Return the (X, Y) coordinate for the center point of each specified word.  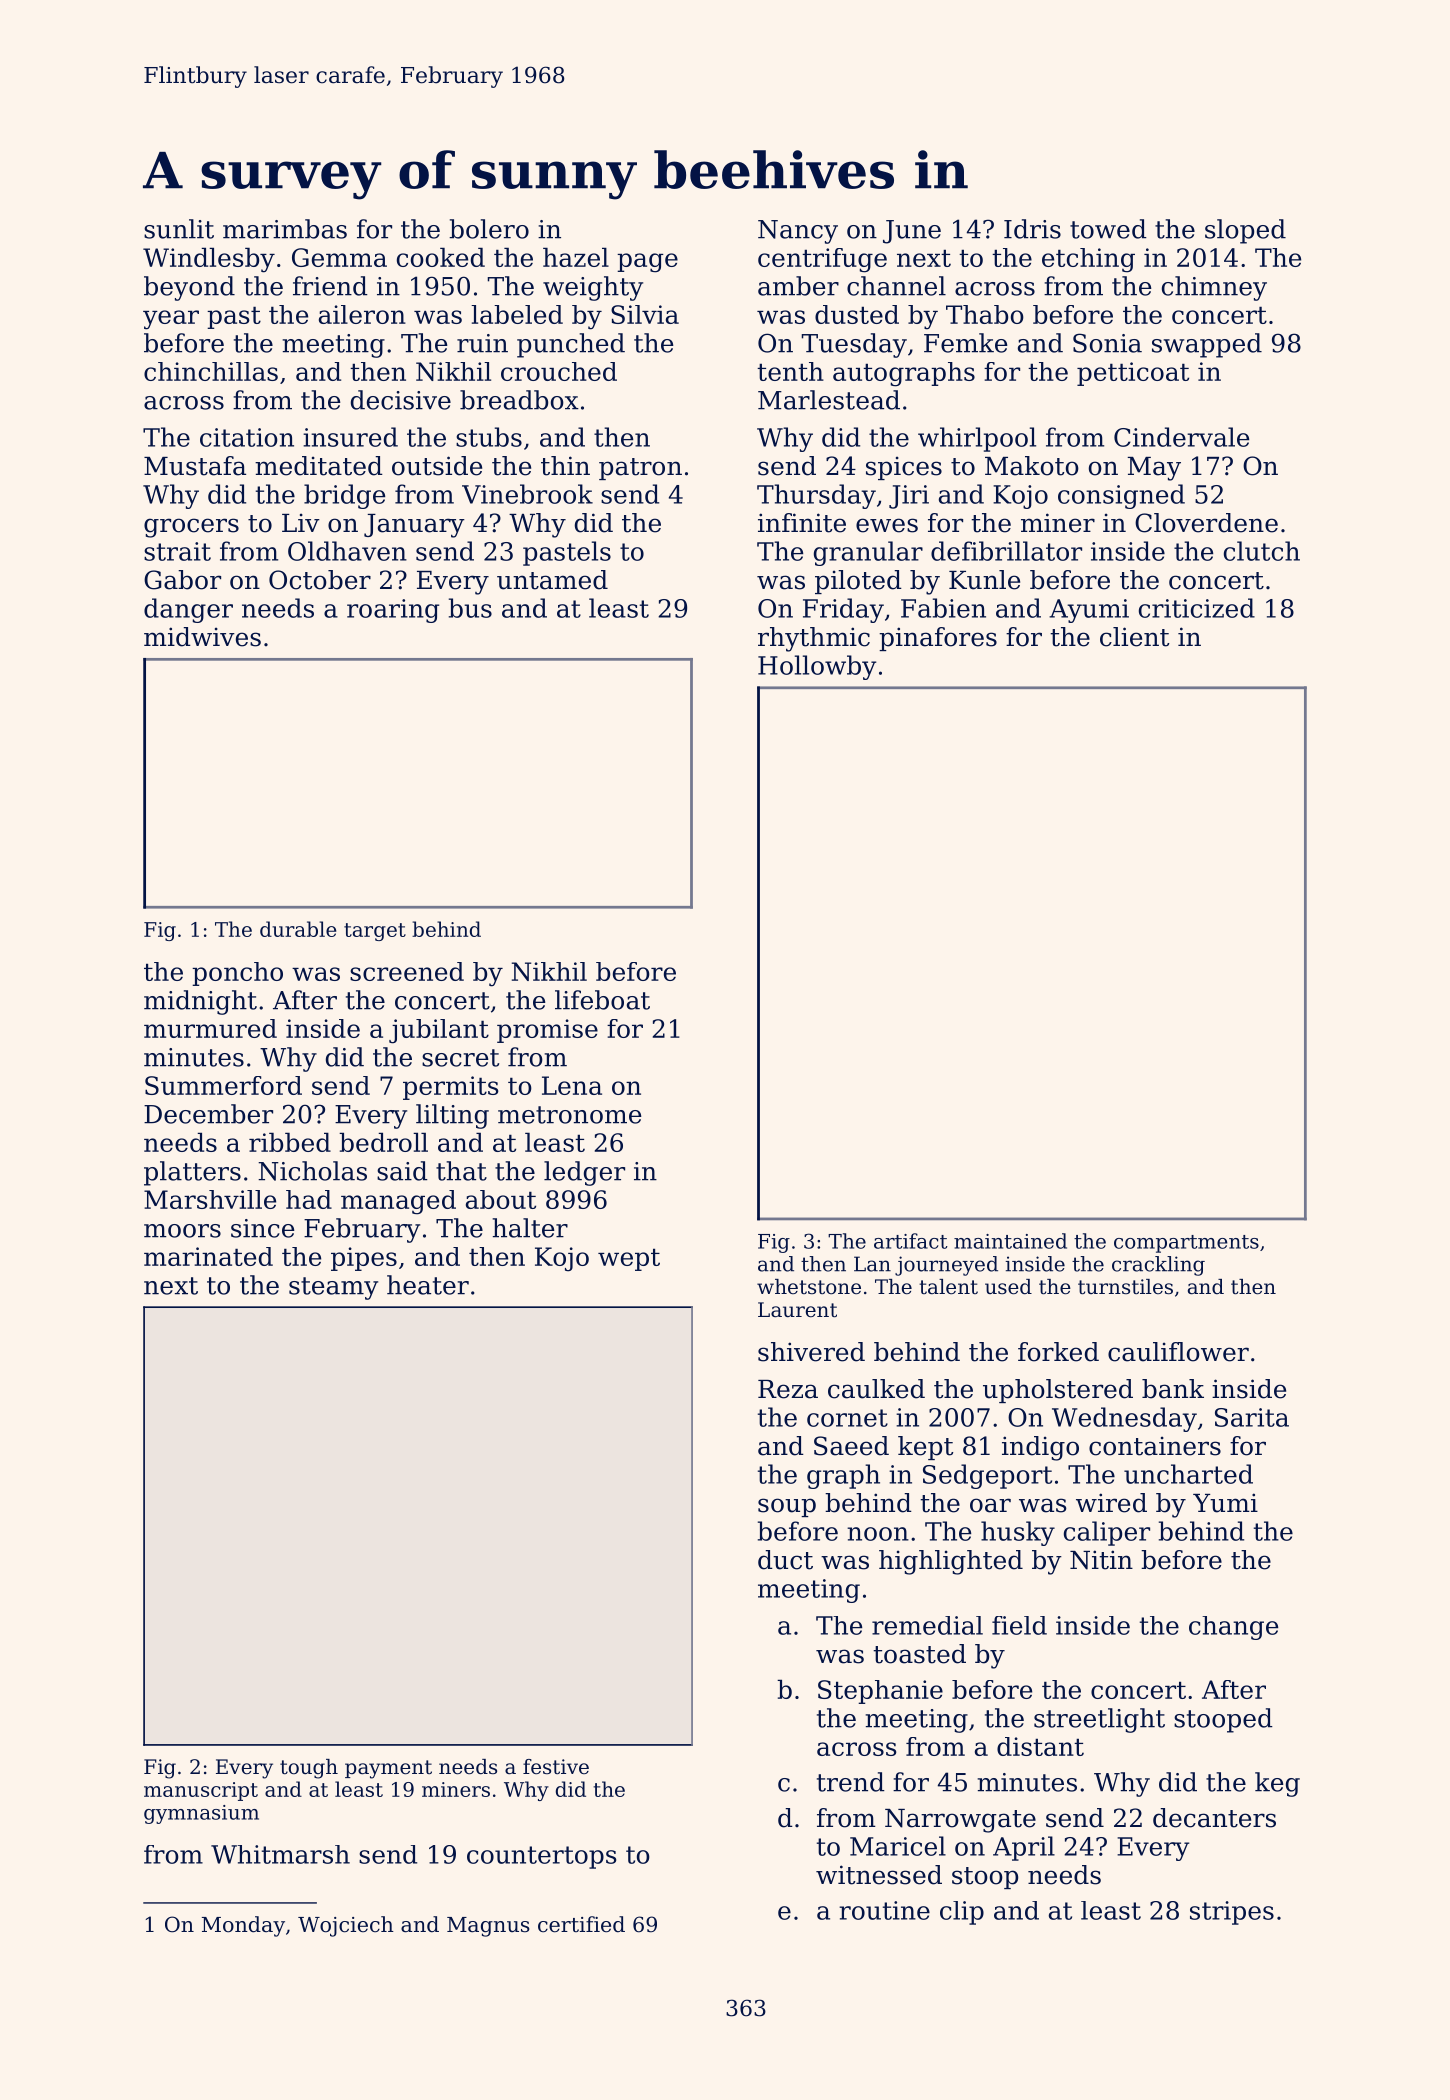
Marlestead (829, 400)
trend (851, 1782)
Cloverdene (1206, 523)
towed (1108, 229)
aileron (362, 314)
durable (298, 929)
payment (388, 1769)
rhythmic (814, 639)
